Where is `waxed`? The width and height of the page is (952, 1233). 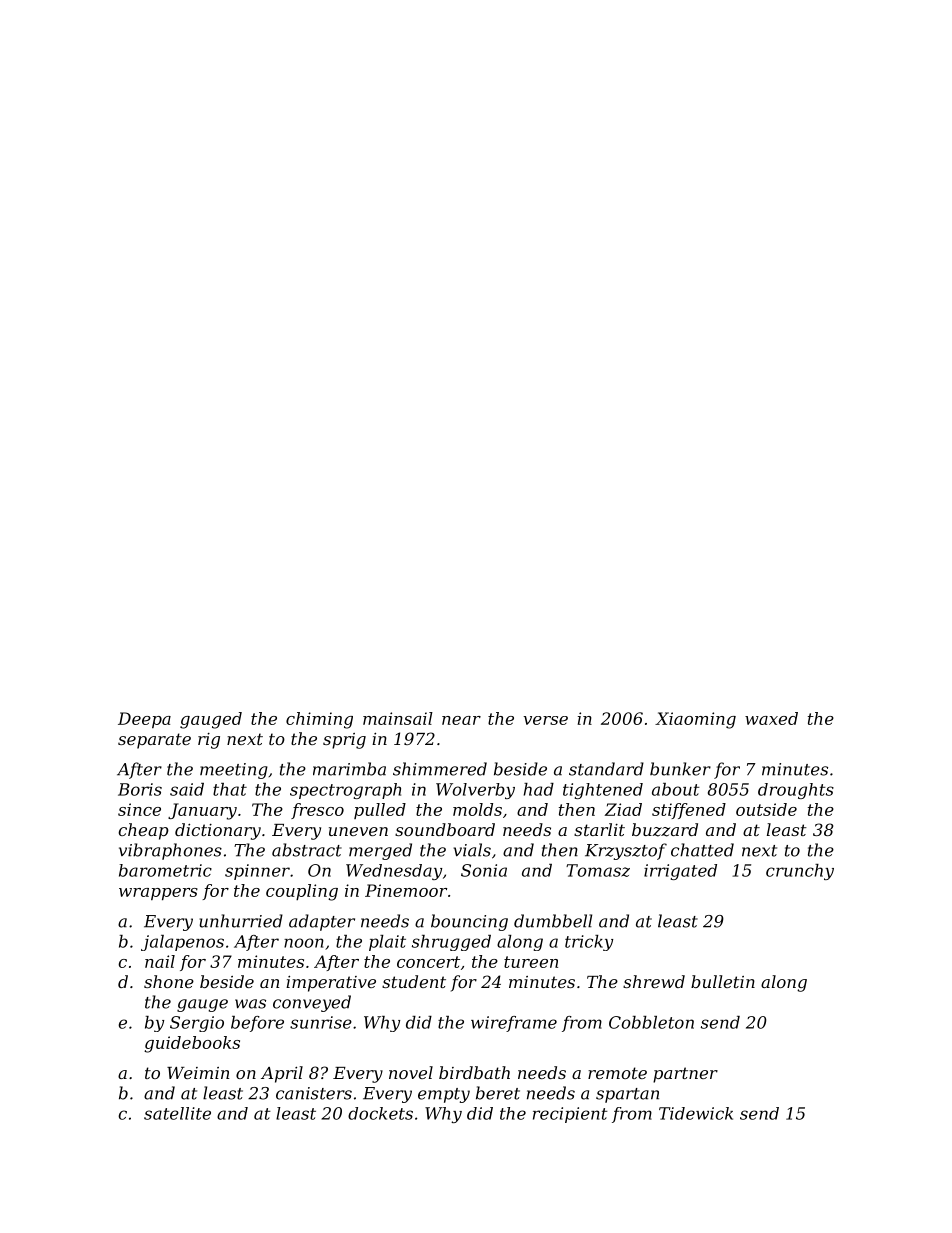
waxed is located at coordinates (771, 718).
